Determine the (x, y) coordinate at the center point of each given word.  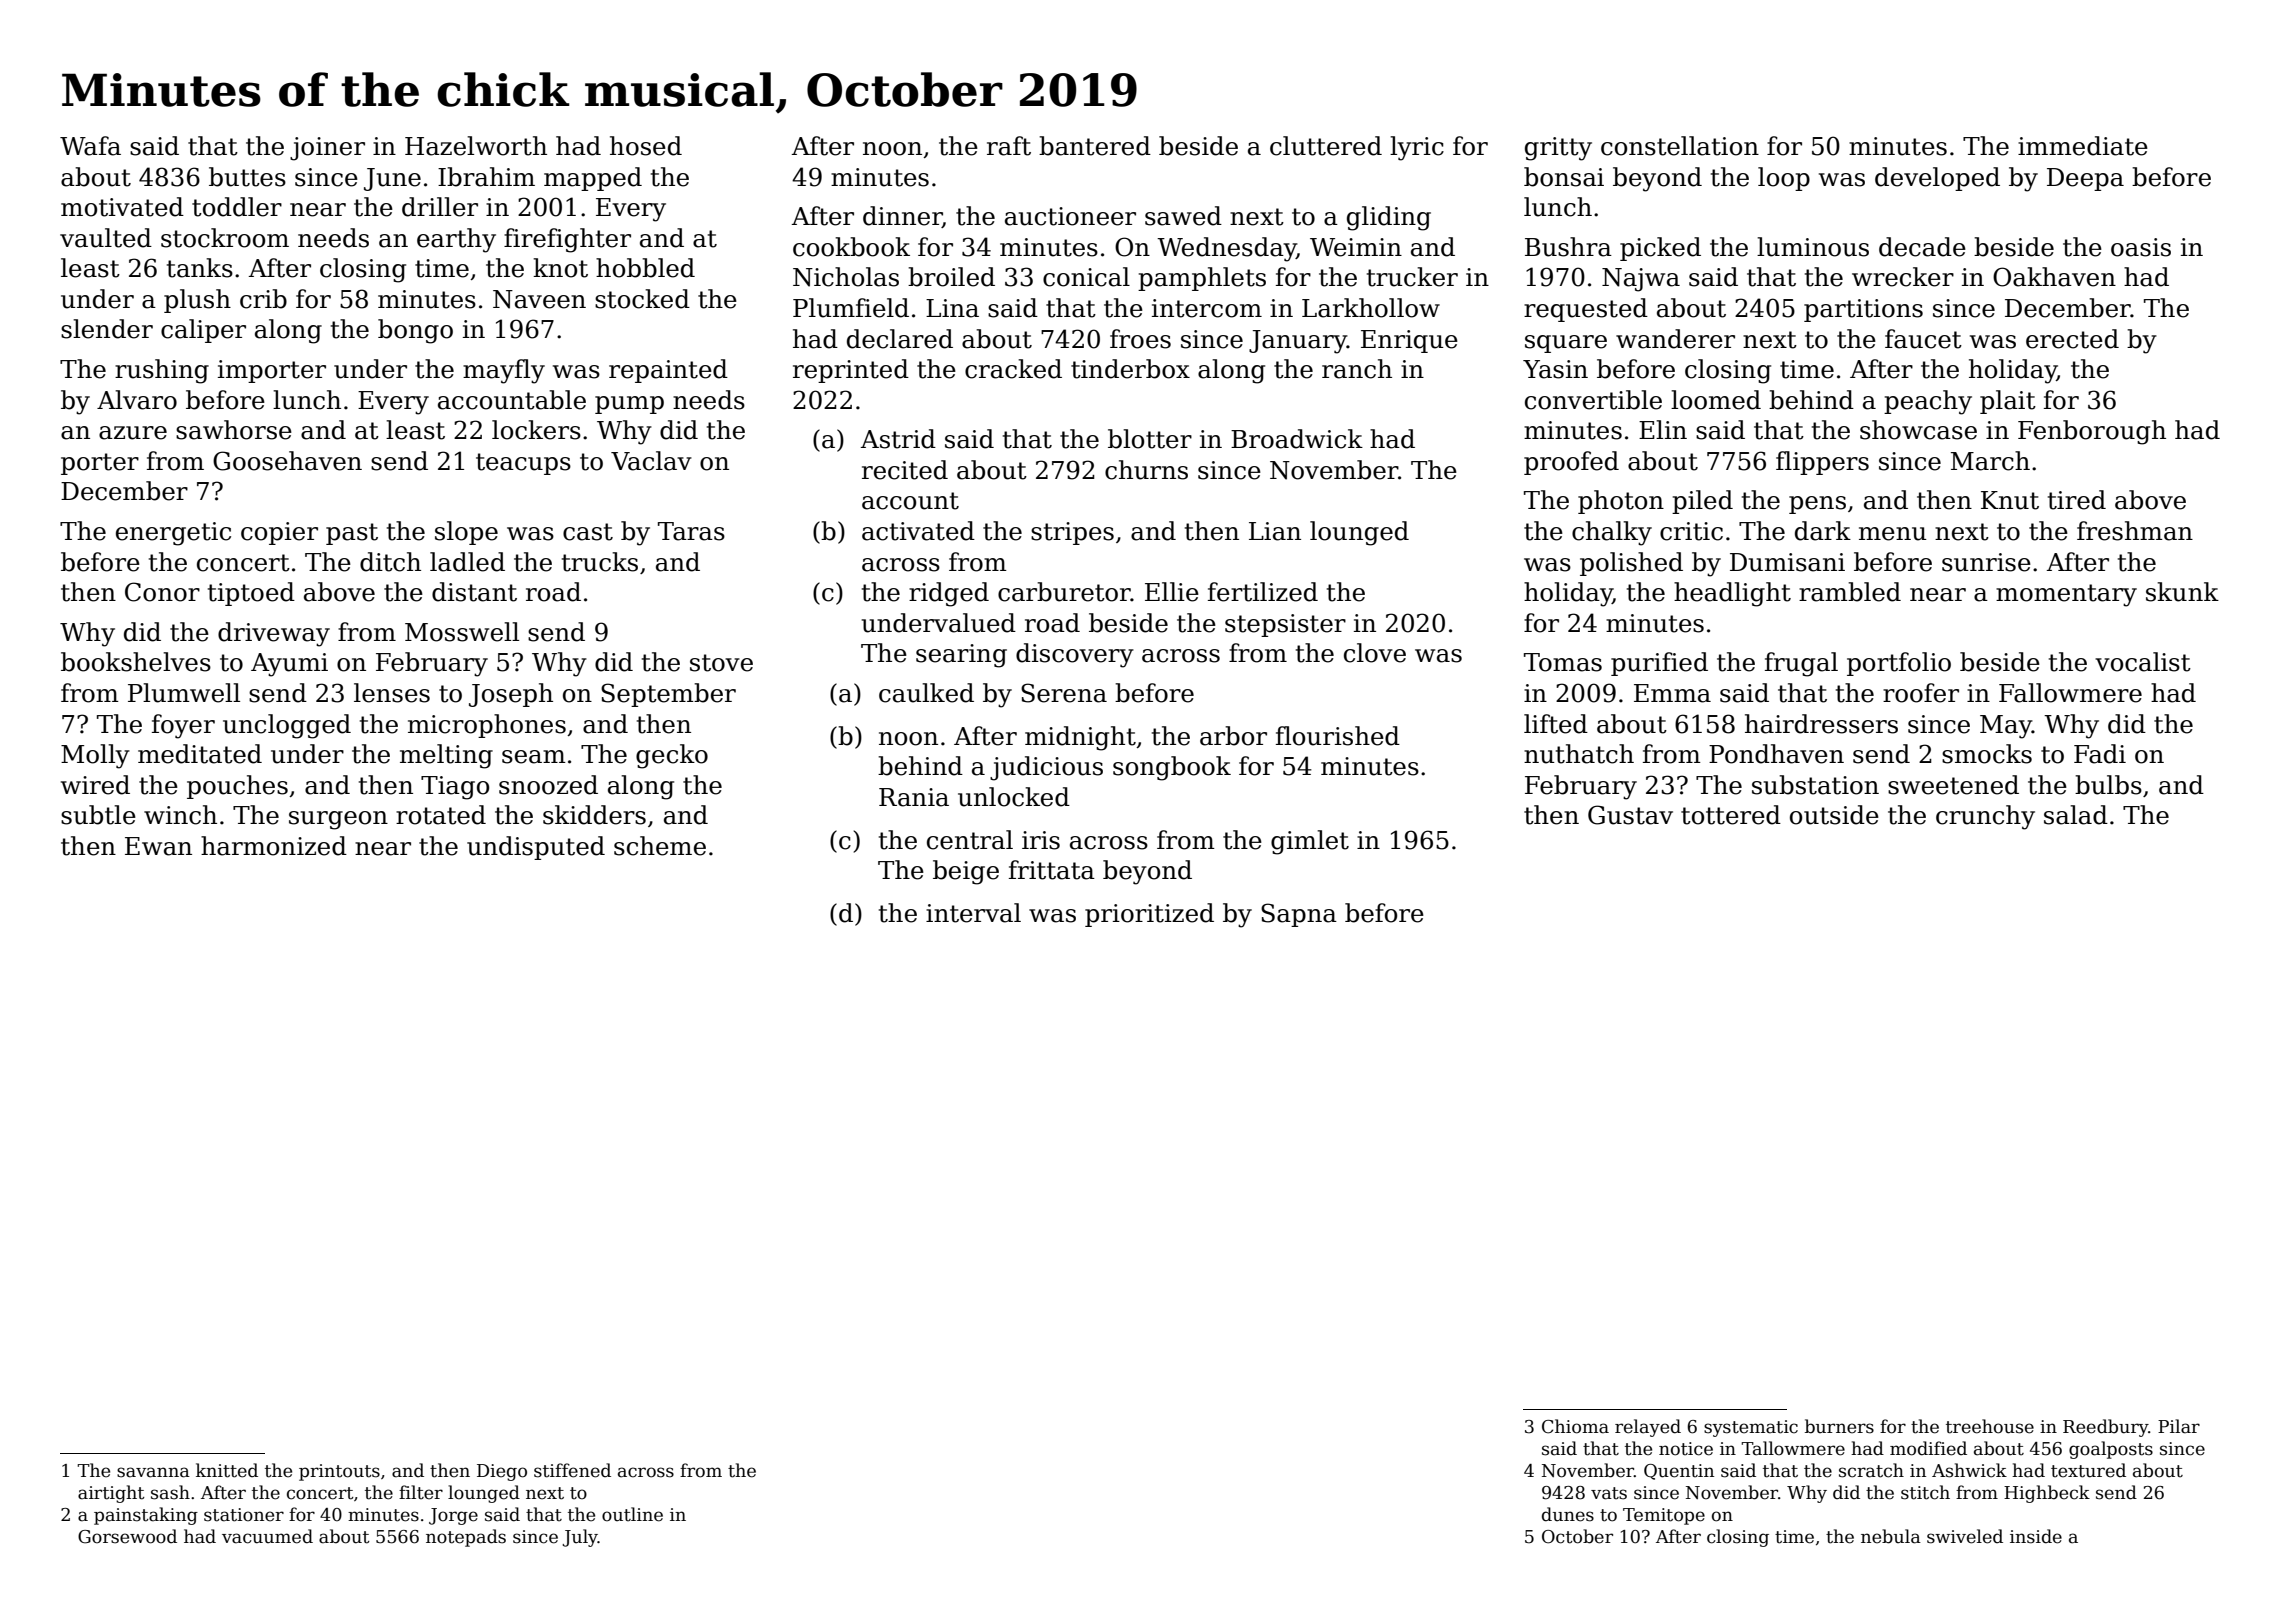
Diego (502, 1472)
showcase (1918, 430)
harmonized (274, 846)
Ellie (1172, 592)
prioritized (1149, 915)
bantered (1095, 146)
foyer (183, 726)
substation (1815, 785)
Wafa (90, 146)
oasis (2141, 247)
